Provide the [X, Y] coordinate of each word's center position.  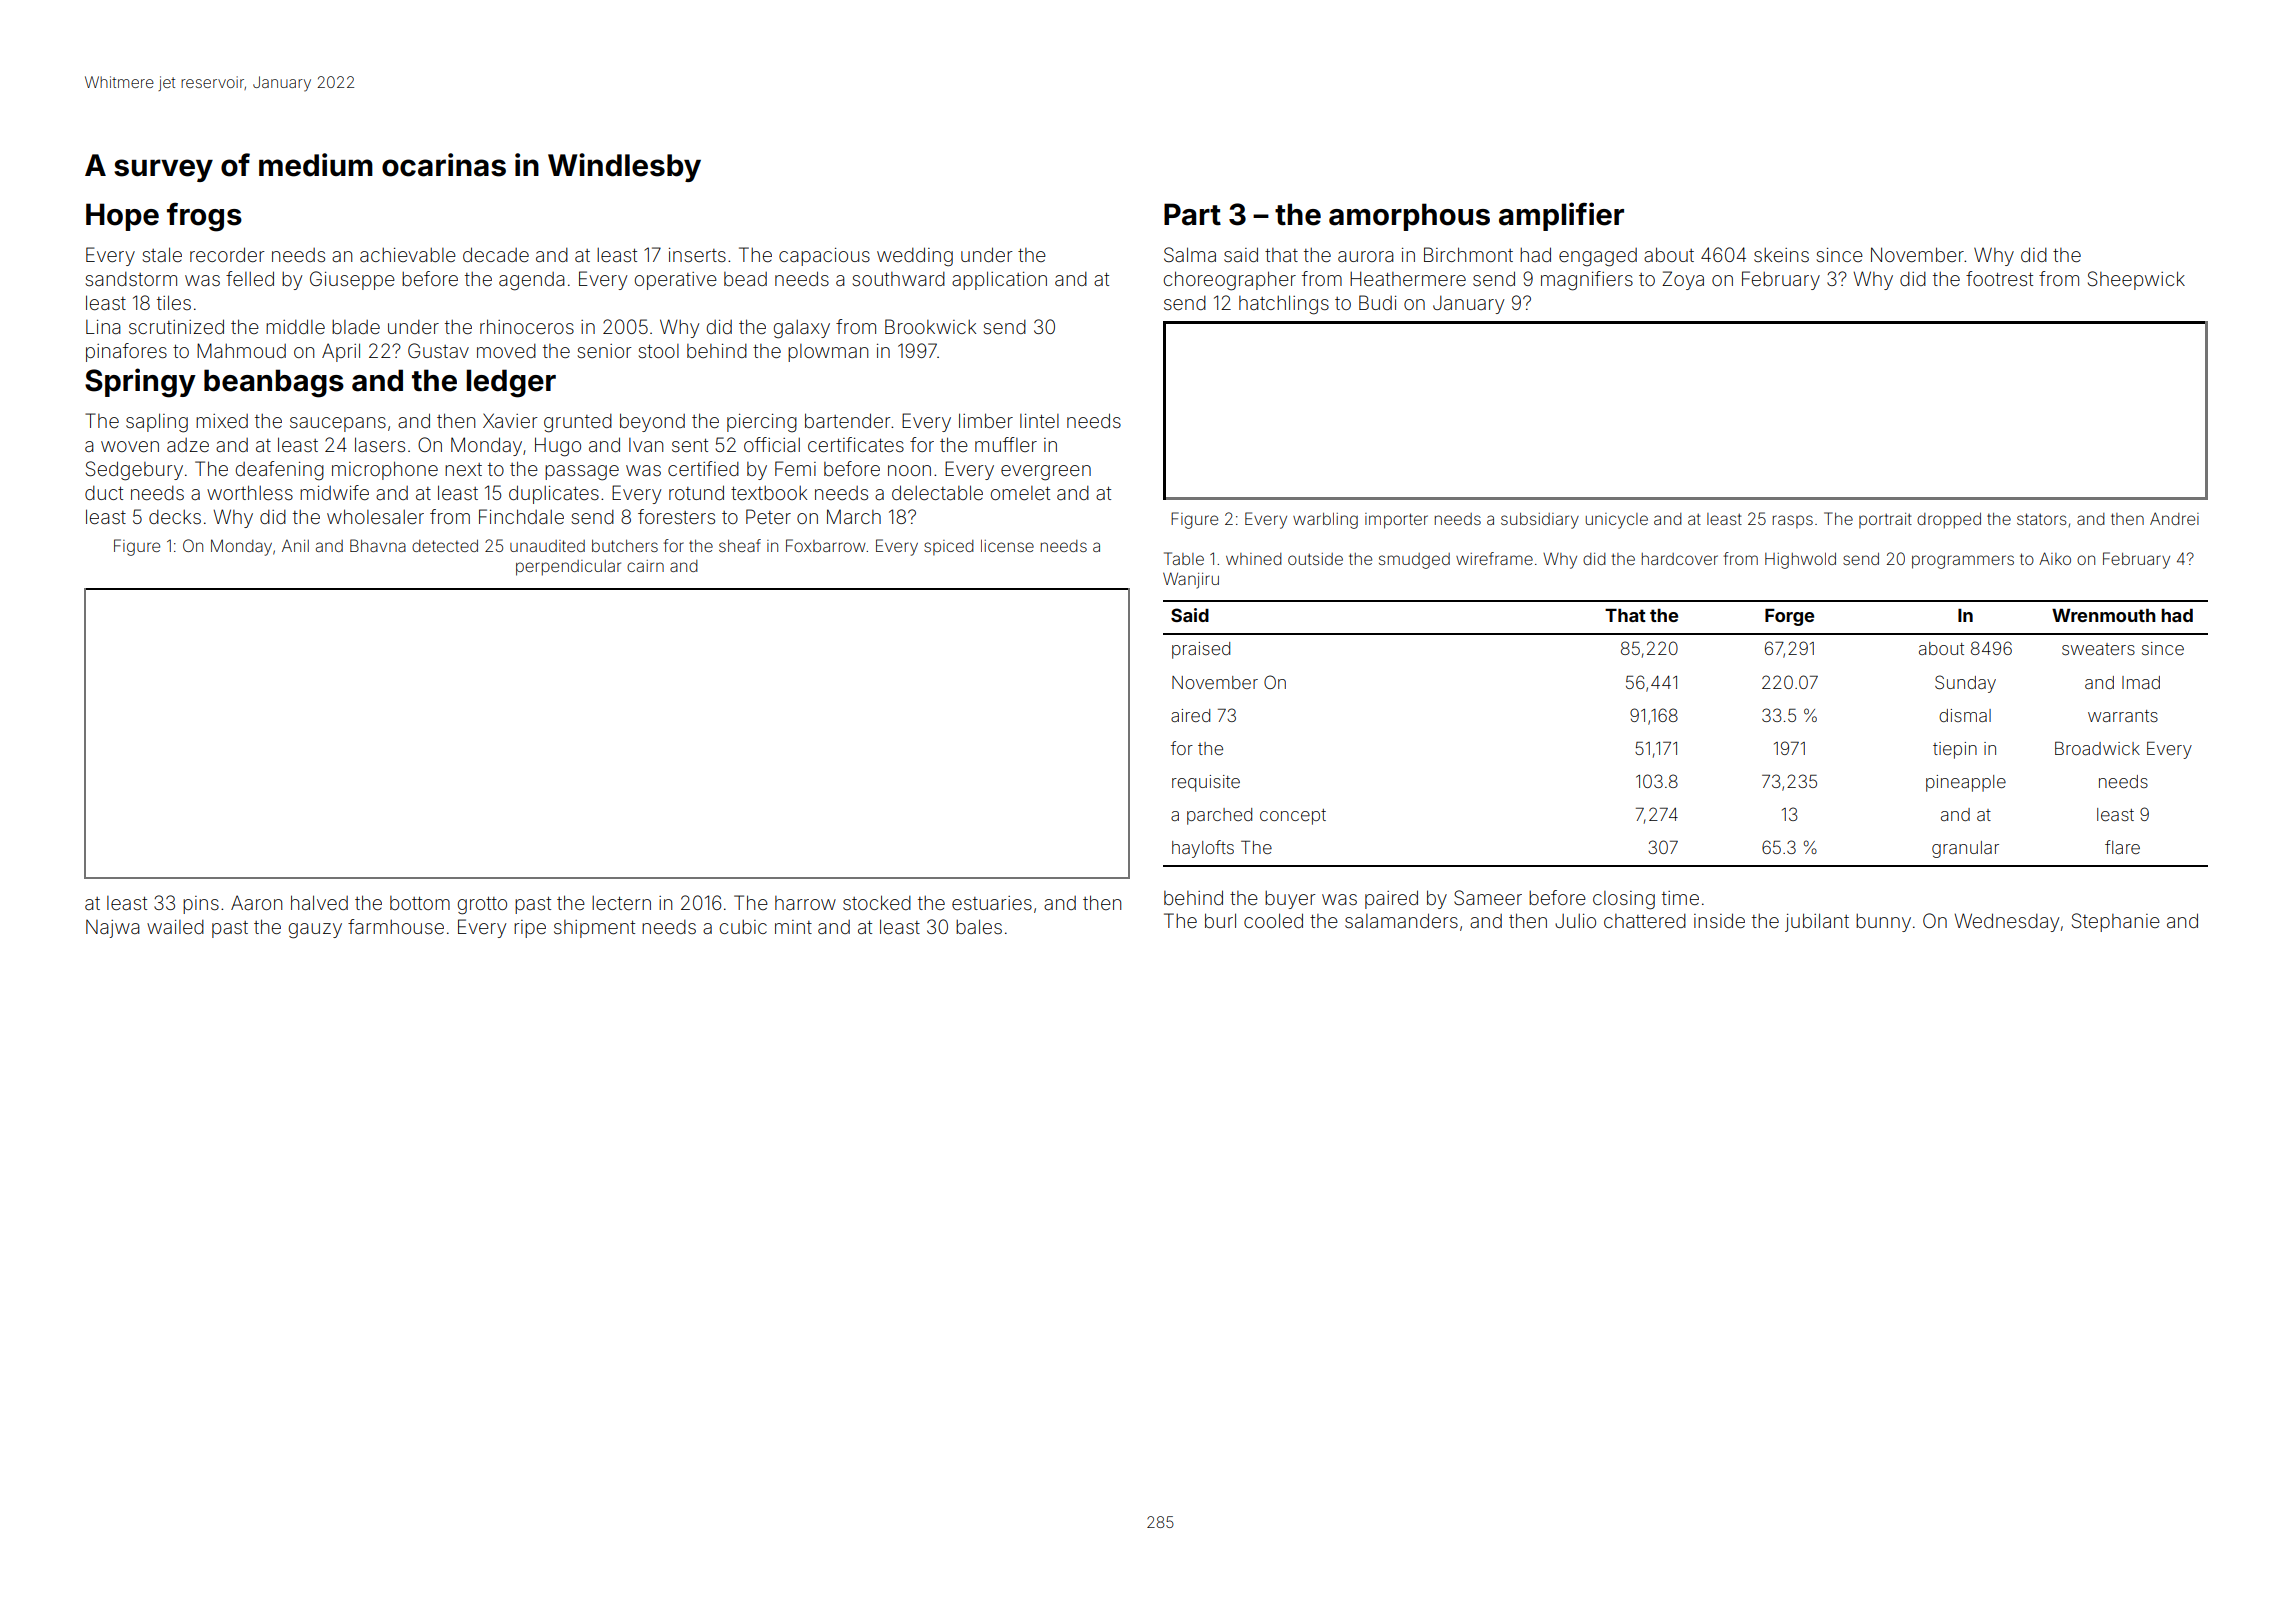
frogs [204, 217]
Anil [295, 545]
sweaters [2098, 649]
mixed [222, 421]
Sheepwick [2136, 280]
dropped [1949, 521]
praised [1201, 650]
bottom [420, 903]
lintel [1039, 421]
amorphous [1409, 217]
